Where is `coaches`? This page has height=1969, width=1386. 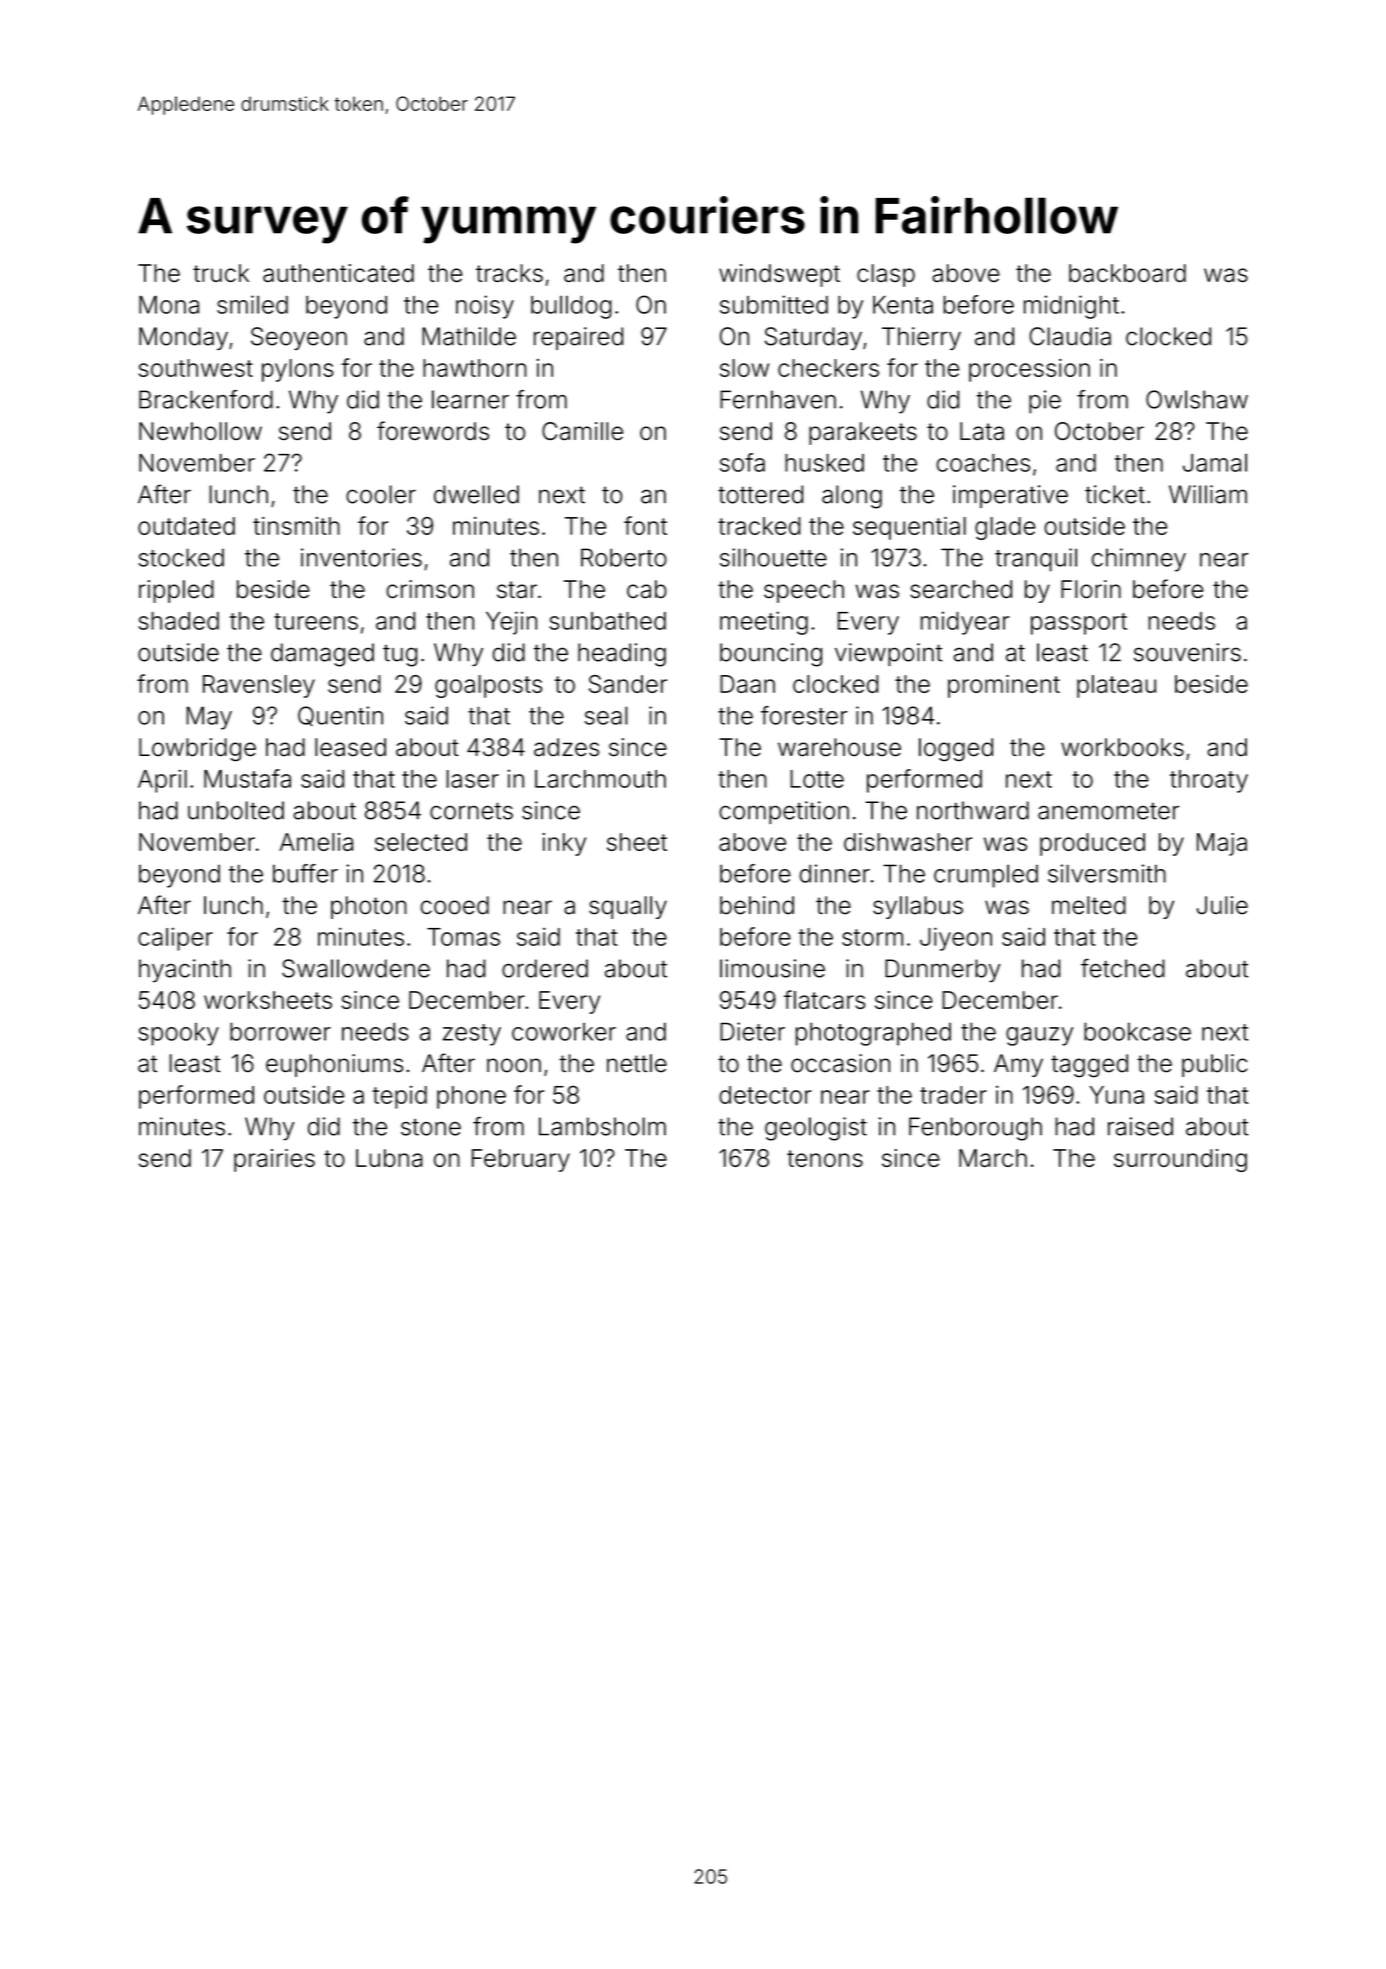 coaches is located at coordinates (983, 463).
